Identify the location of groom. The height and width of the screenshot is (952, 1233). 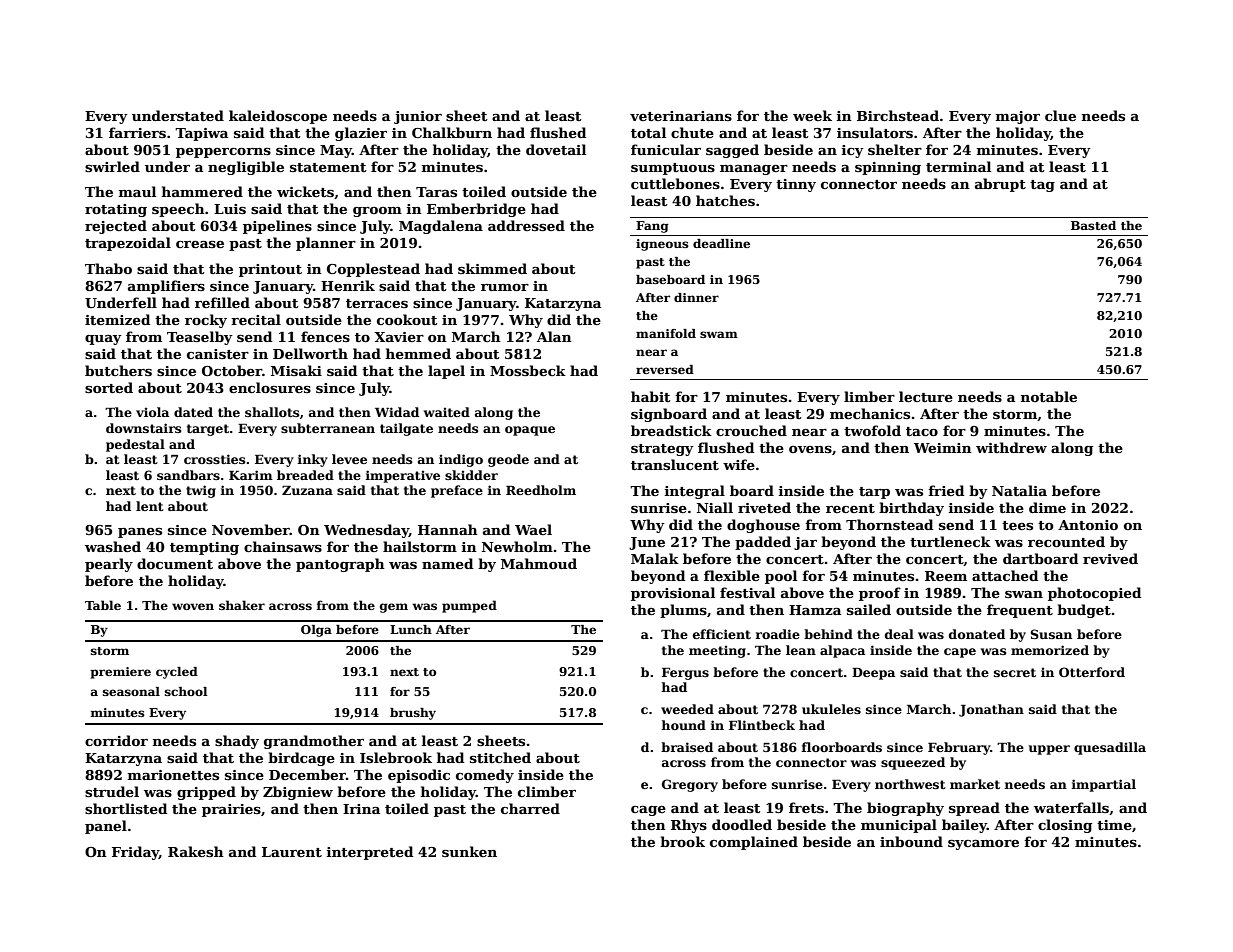
(377, 212).
